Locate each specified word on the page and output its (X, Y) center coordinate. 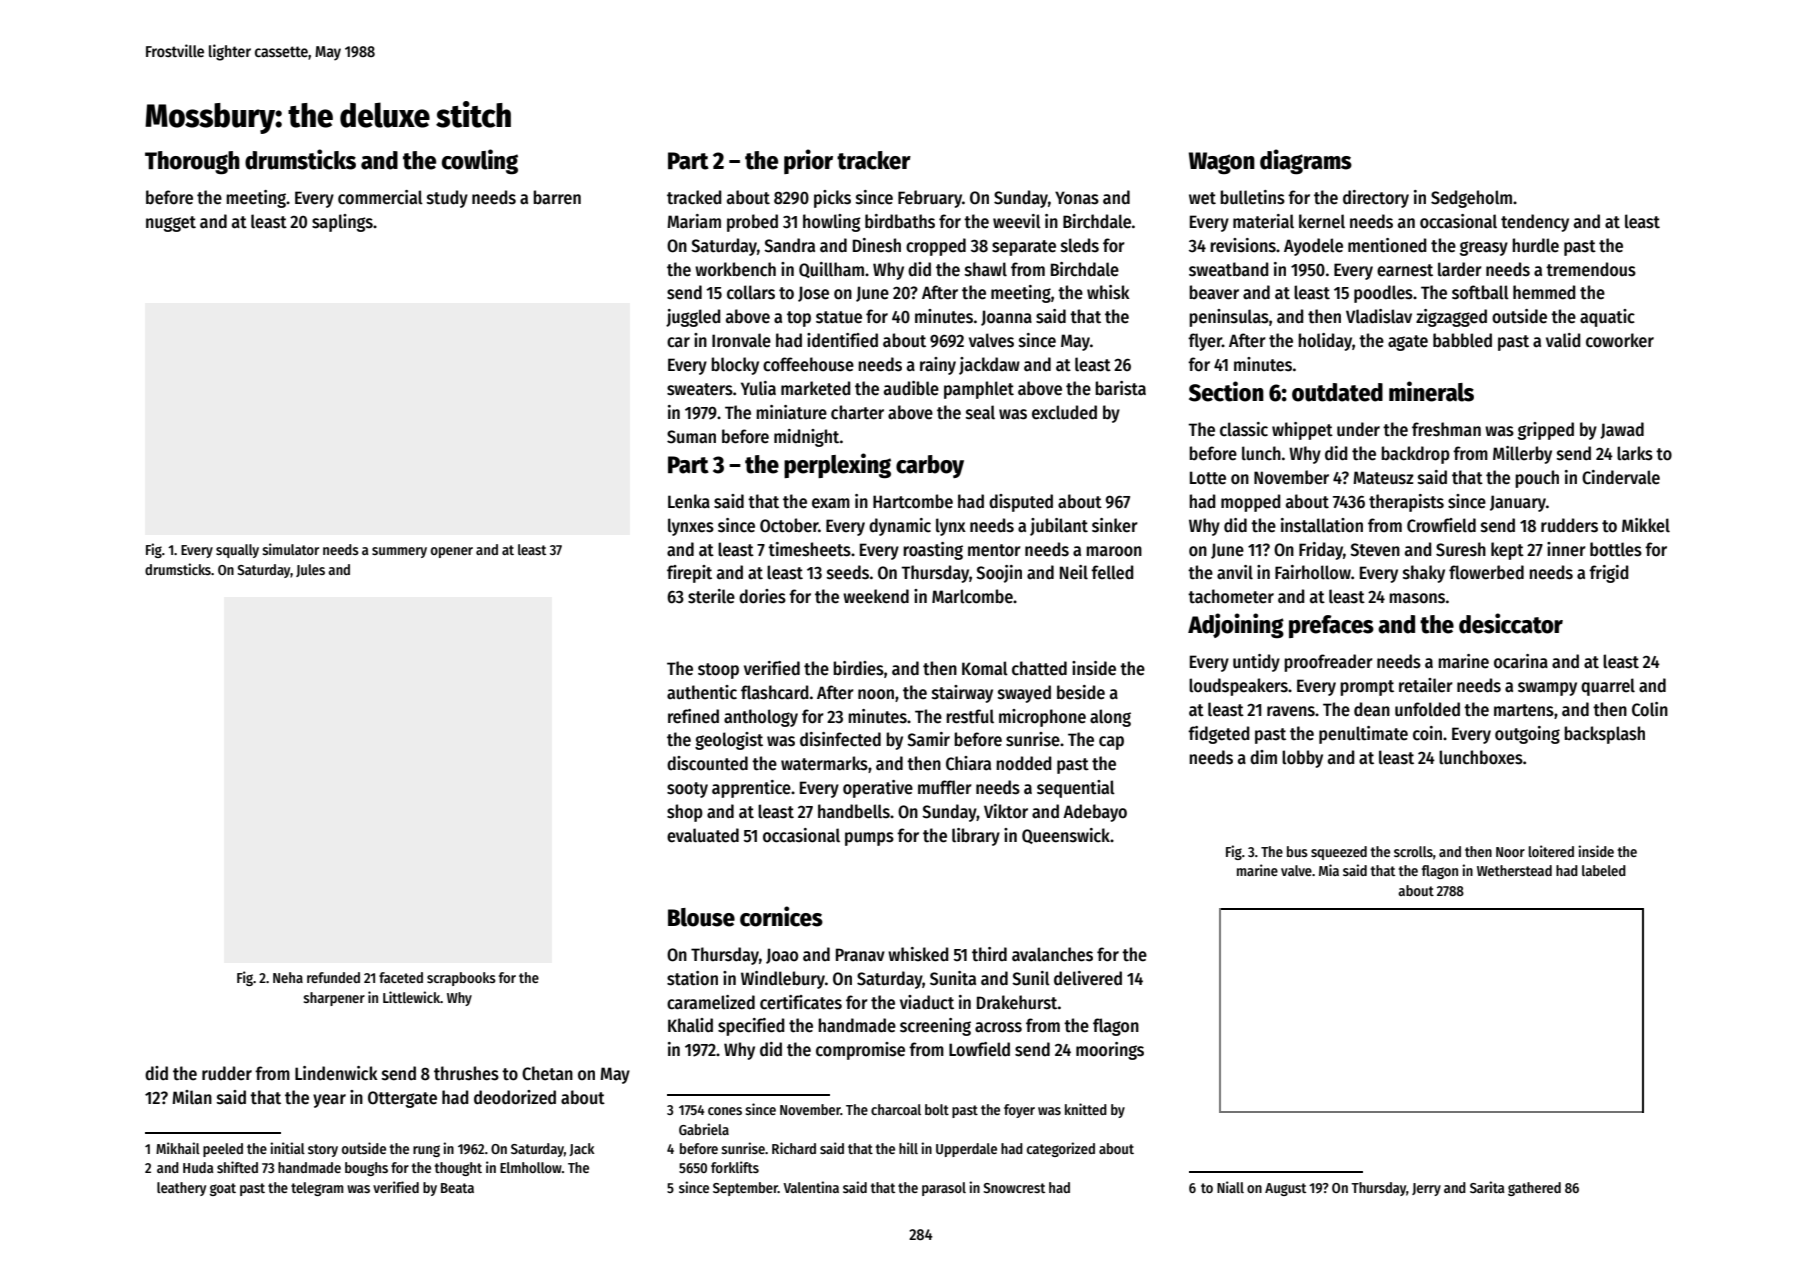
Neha (288, 977)
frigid (1609, 574)
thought (458, 1169)
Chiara (968, 763)
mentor (994, 550)
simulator (290, 549)
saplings (342, 223)
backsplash (1604, 735)
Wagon (1222, 163)
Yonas (1077, 198)
